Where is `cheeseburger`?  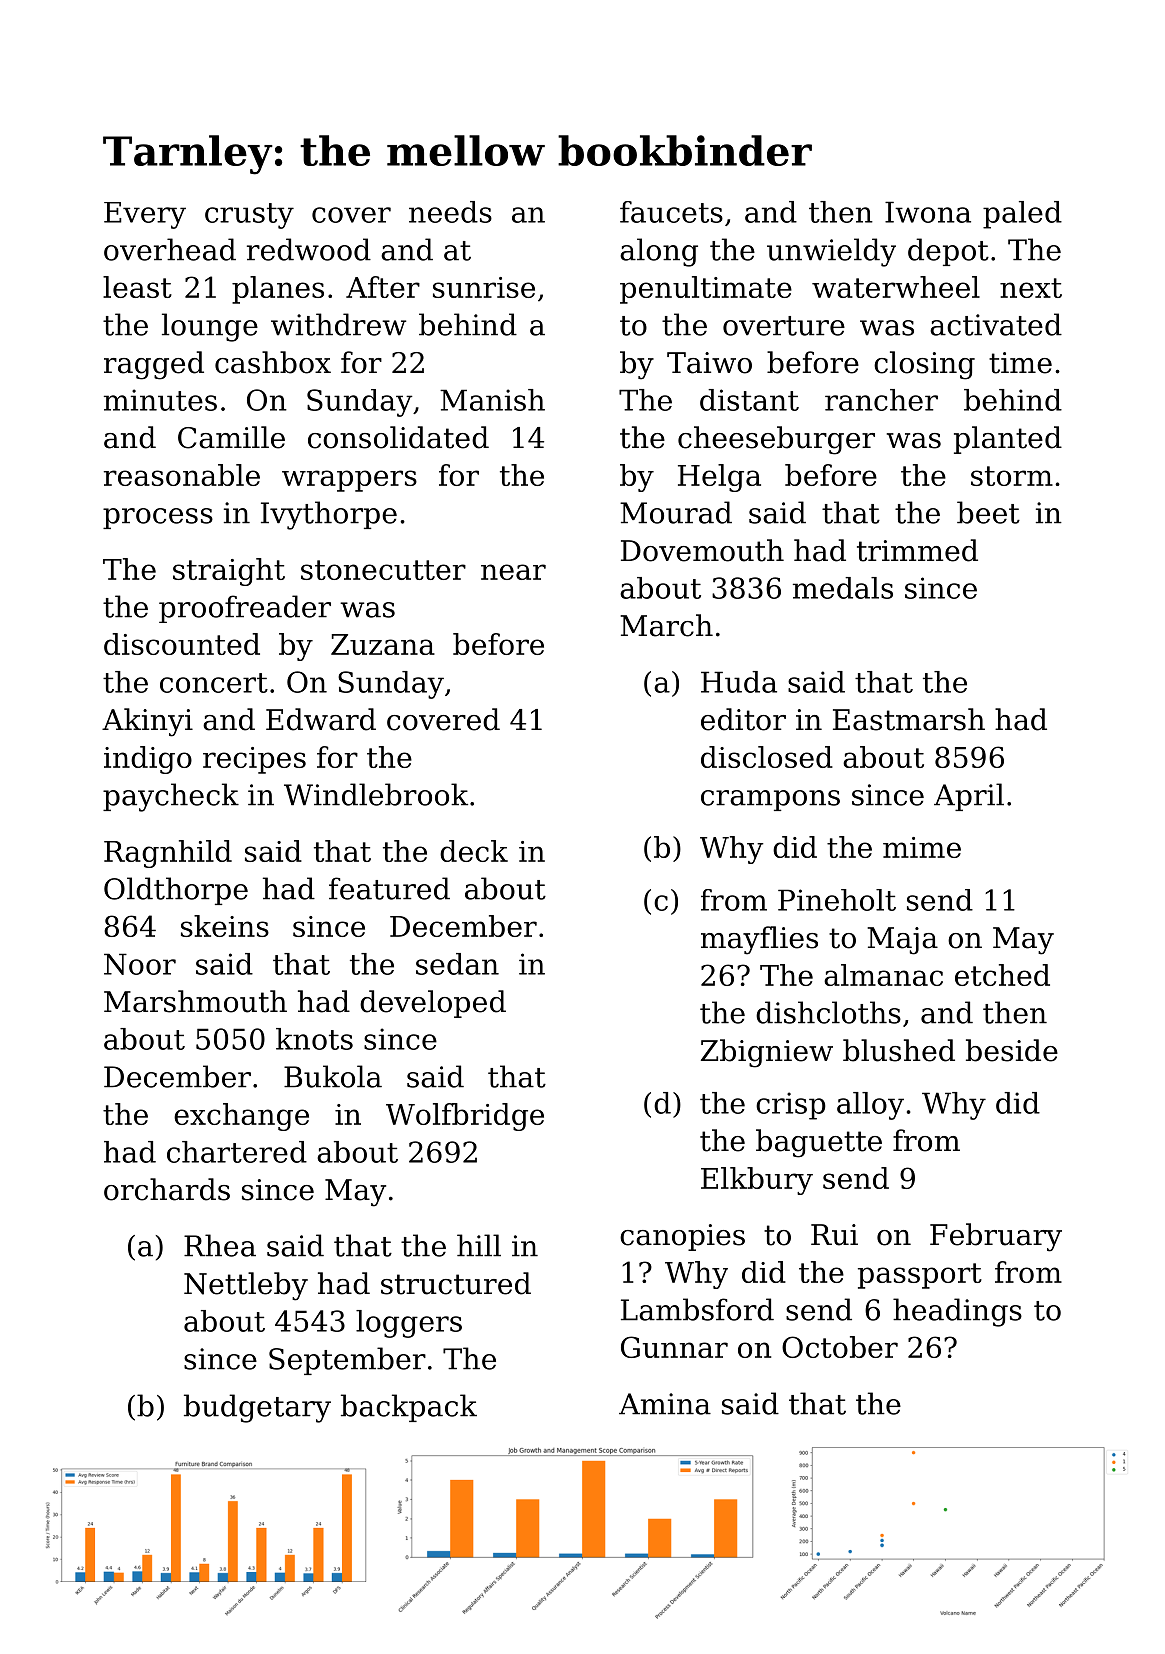 cheeseburger is located at coordinates (776, 440).
